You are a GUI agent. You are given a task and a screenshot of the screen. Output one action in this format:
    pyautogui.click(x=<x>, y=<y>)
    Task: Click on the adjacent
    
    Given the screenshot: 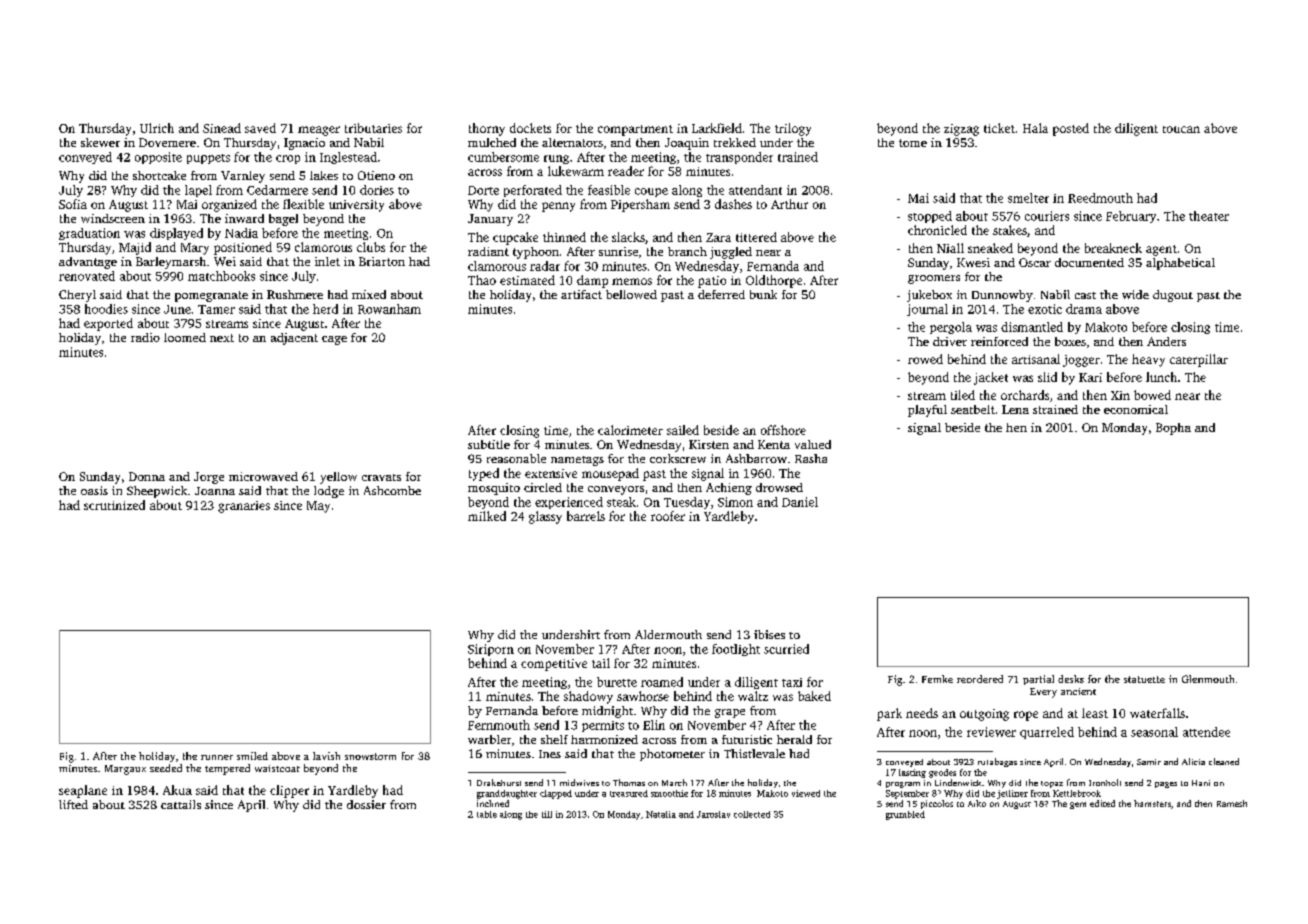 What is the action you would take?
    pyautogui.click(x=294, y=339)
